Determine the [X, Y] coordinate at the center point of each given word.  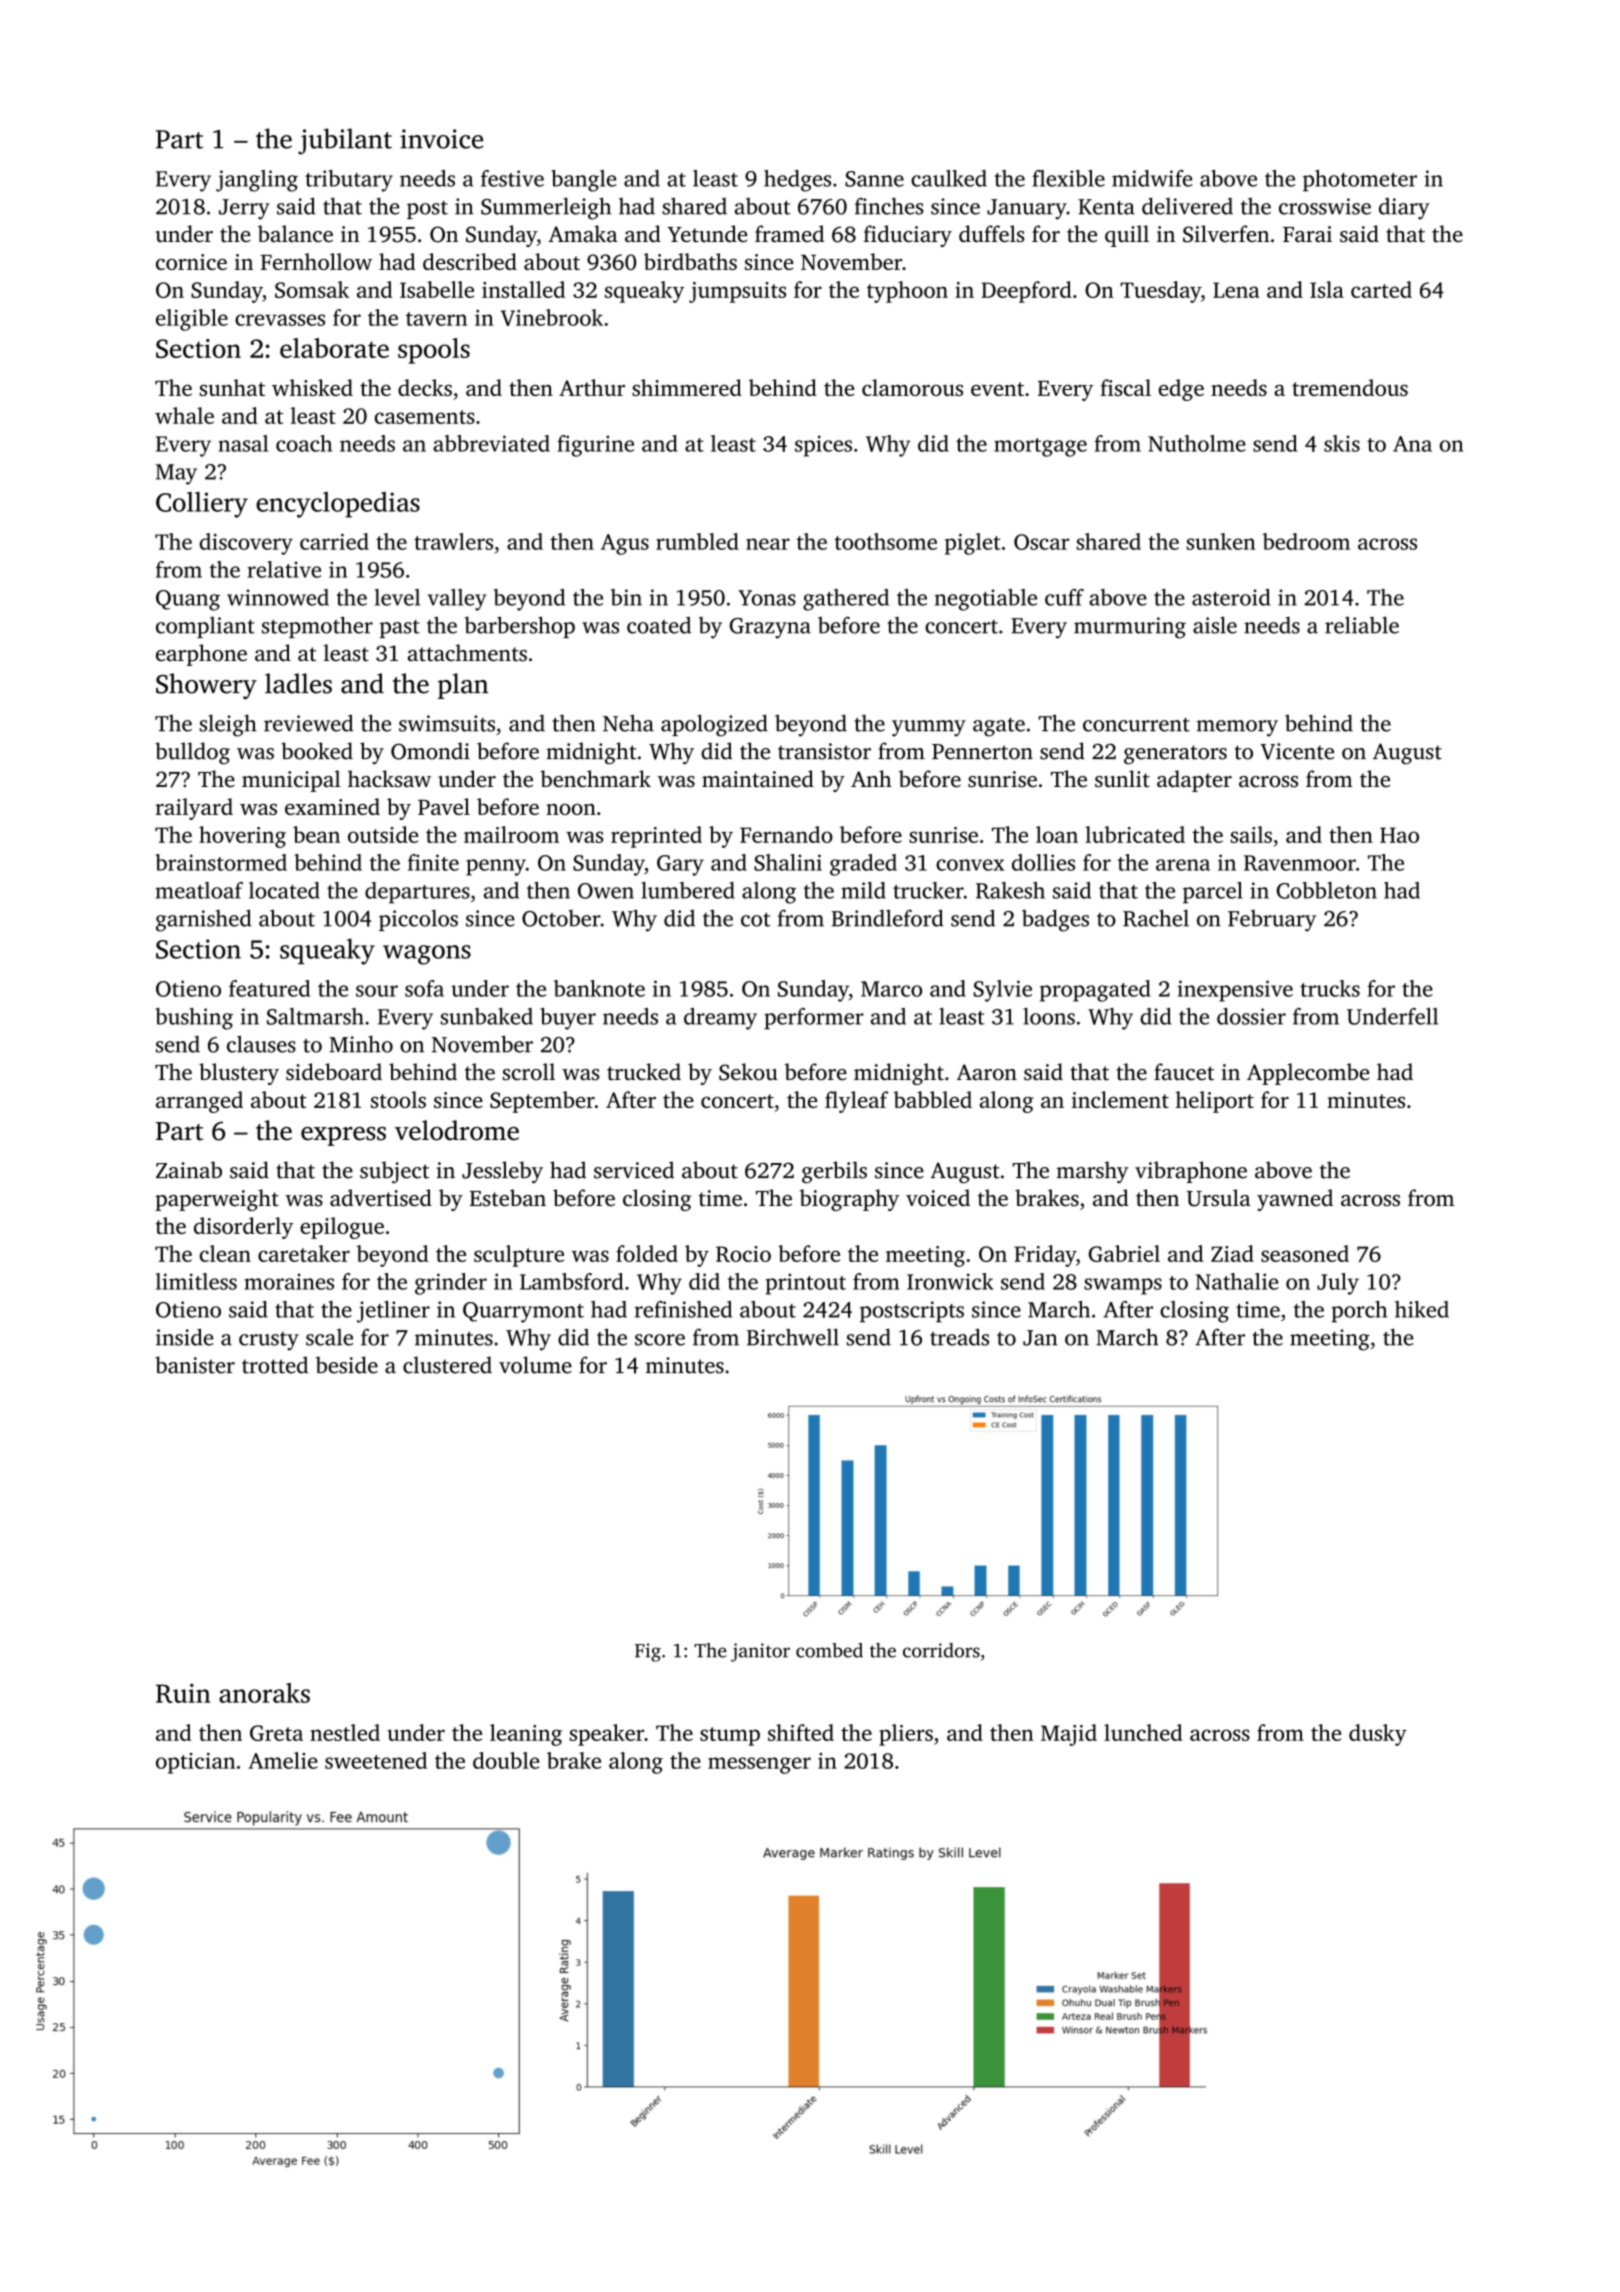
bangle [583, 181]
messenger [759, 1765]
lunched [1143, 1732]
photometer [1360, 181]
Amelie [283, 1760]
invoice [441, 139]
